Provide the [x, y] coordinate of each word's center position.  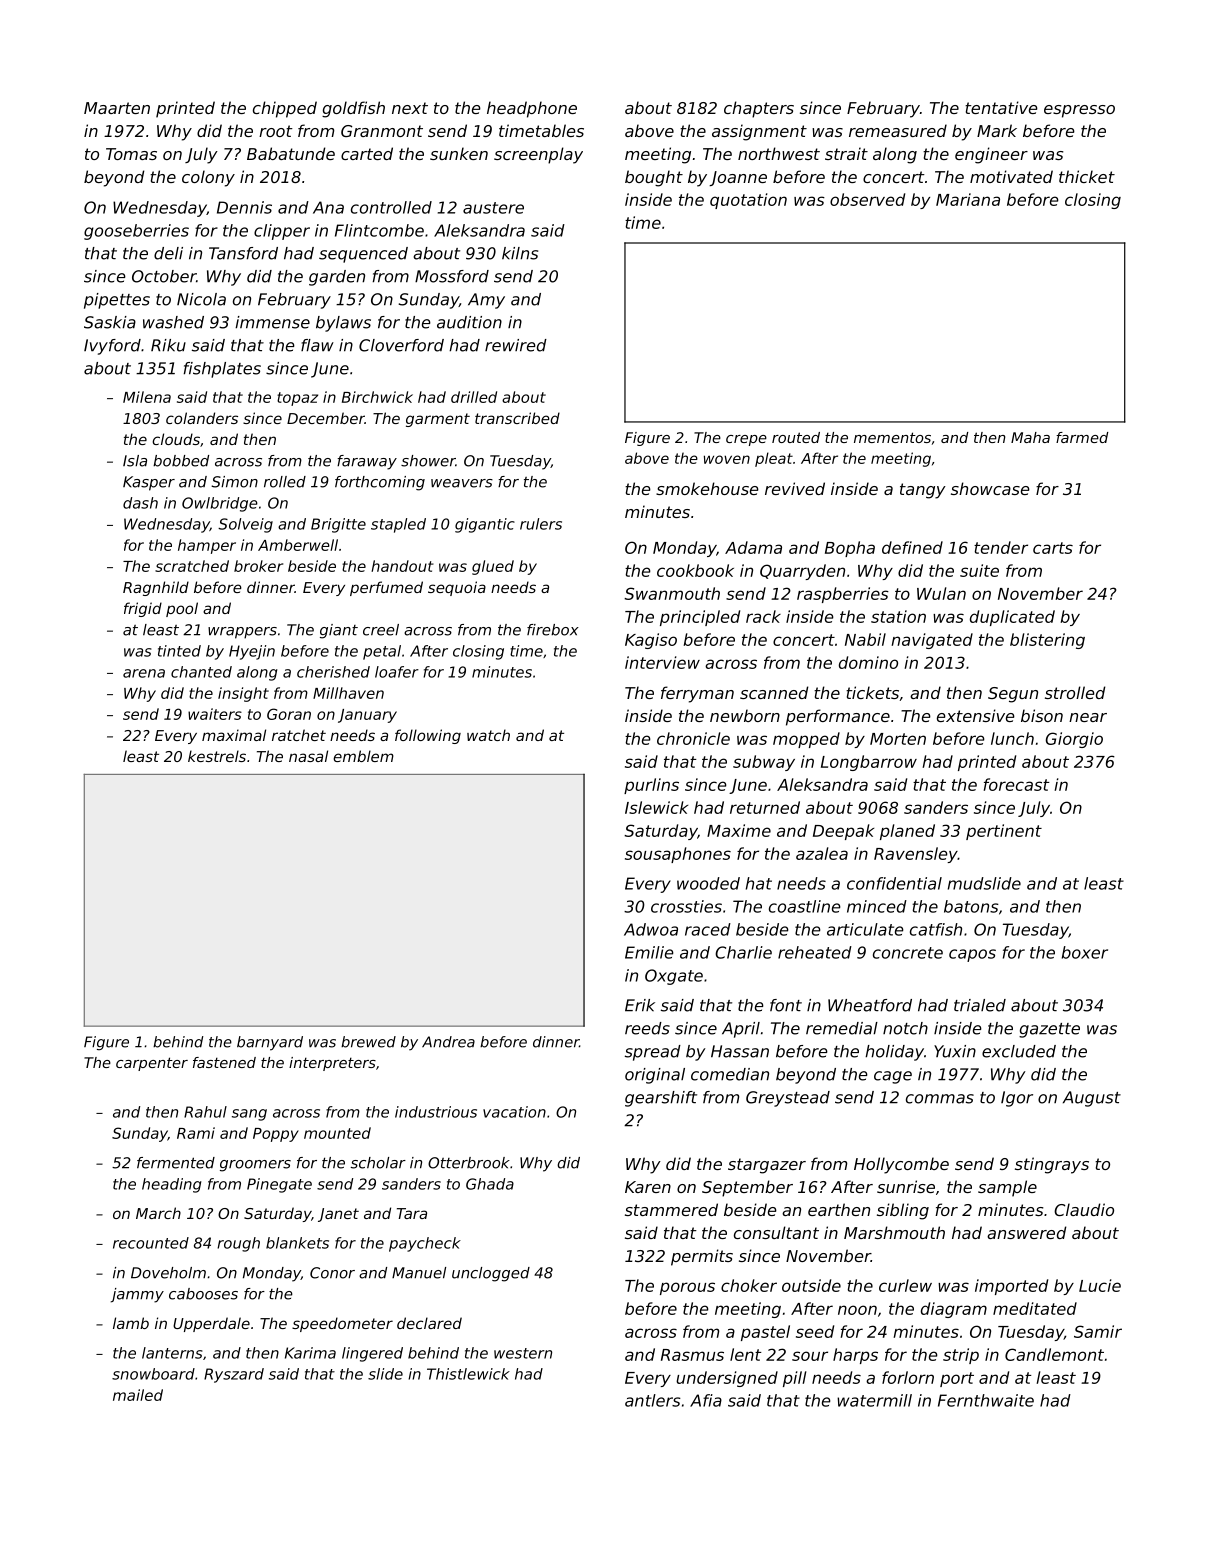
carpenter [152, 1064]
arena [144, 673]
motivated [1011, 176]
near [1088, 717]
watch [488, 735]
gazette [1049, 1030]
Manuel [419, 1273]
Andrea [448, 1042]
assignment [759, 132]
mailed [138, 1395]
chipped [285, 109]
